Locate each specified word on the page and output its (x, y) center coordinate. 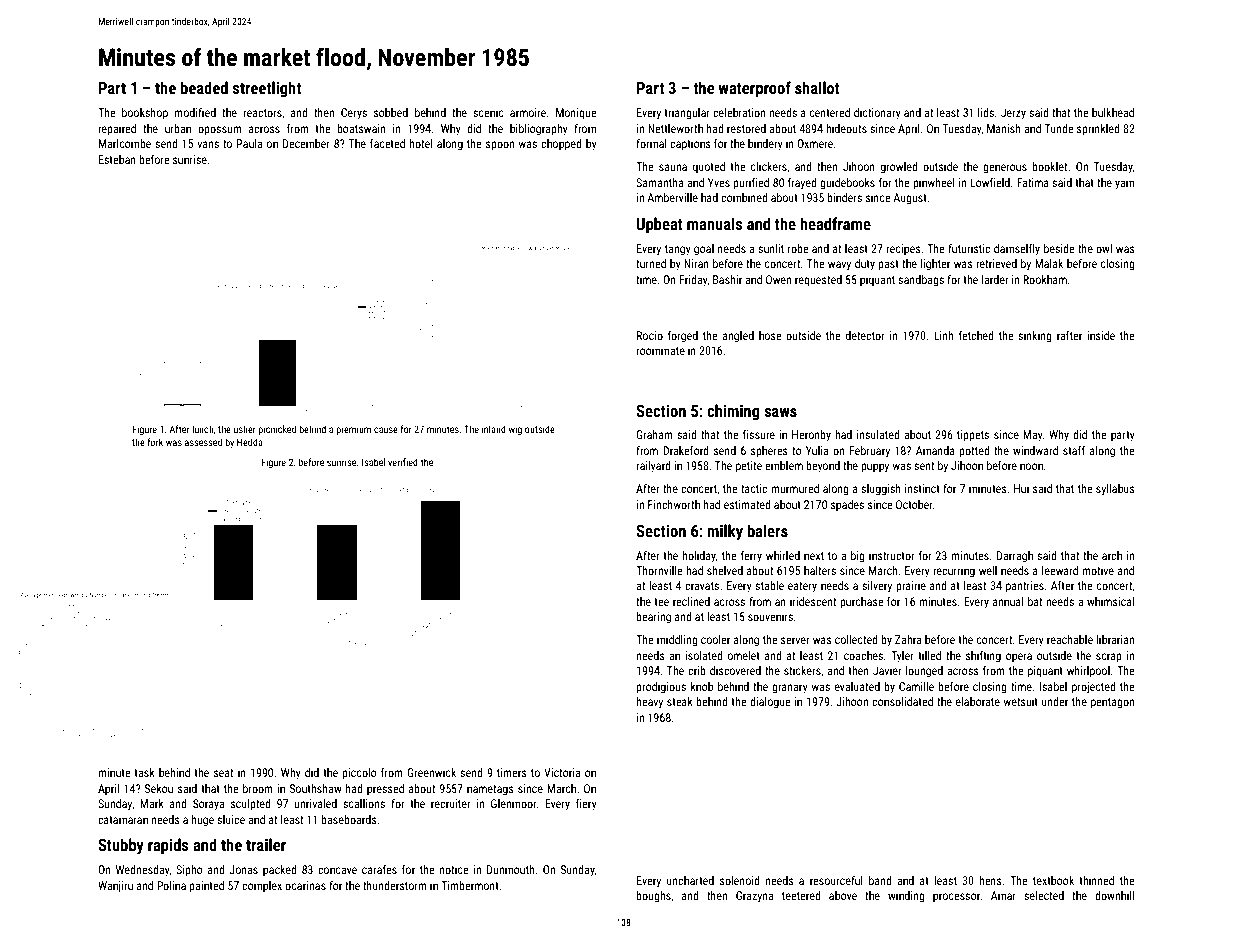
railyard (653, 467)
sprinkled (1098, 130)
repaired (117, 130)
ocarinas (305, 885)
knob (702, 686)
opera (1019, 658)
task (144, 772)
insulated (878, 434)
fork (155, 442)
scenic (488, 112)
